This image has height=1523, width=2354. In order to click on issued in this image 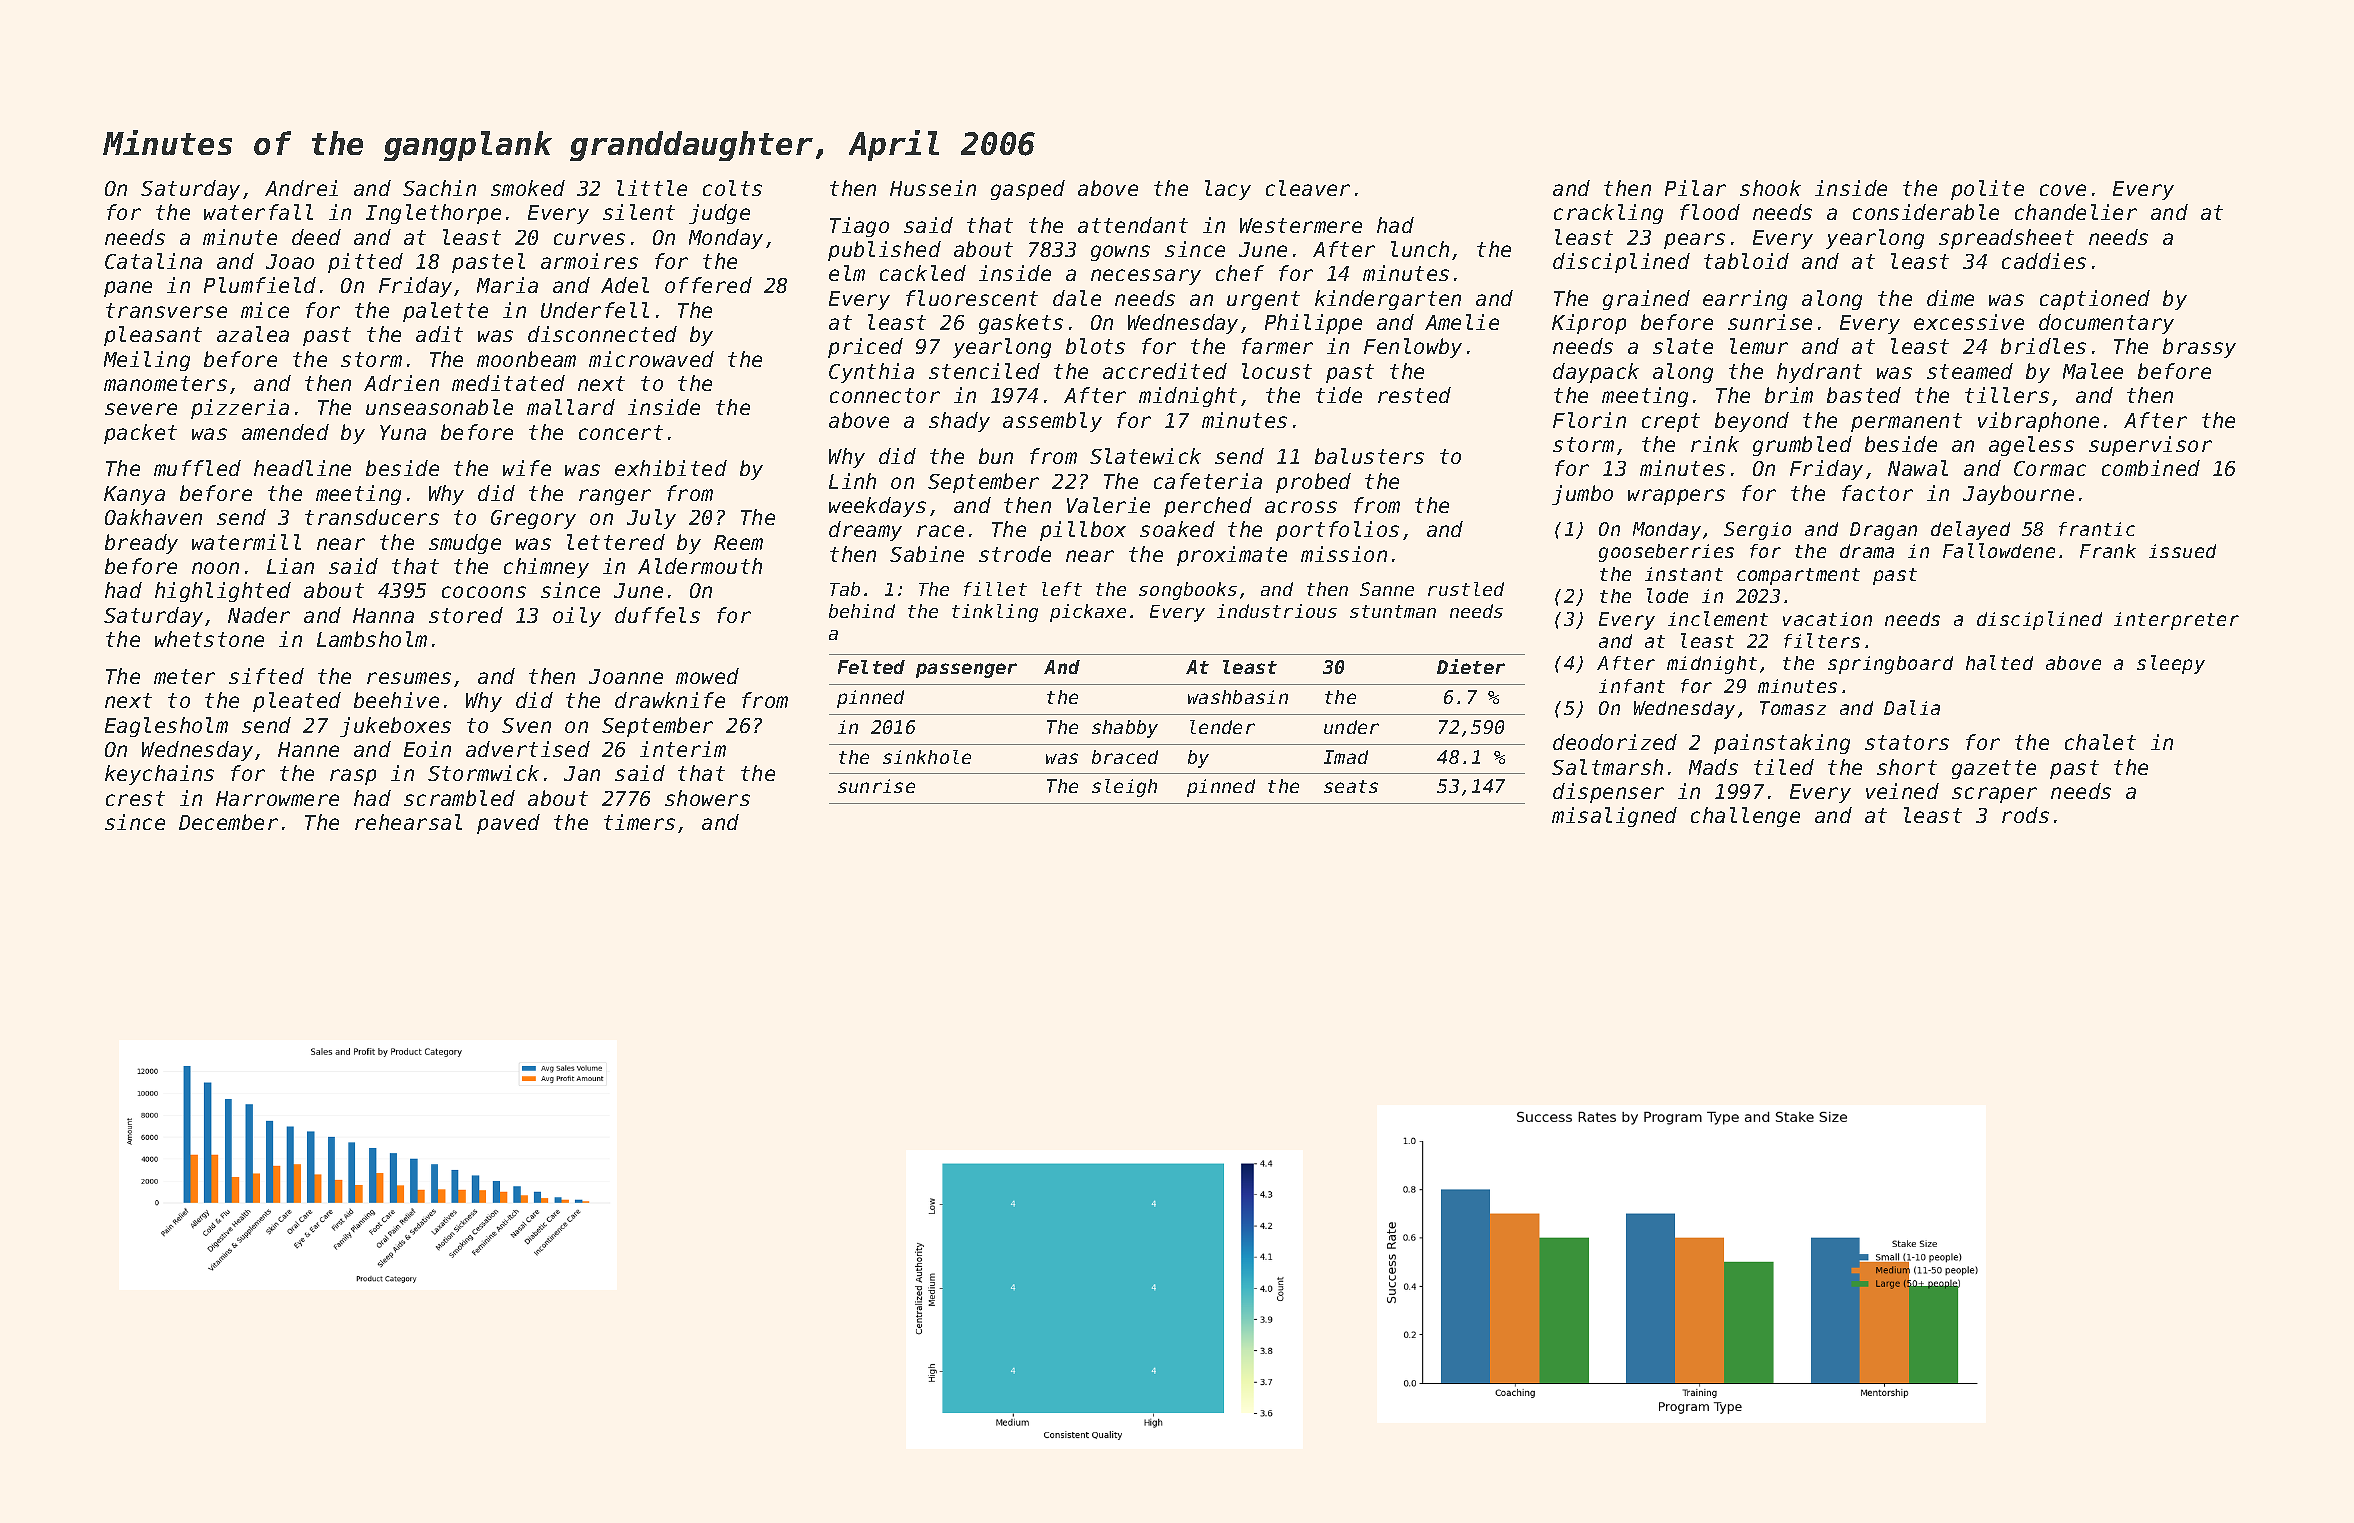, I will do `click(2182, 551)`.
